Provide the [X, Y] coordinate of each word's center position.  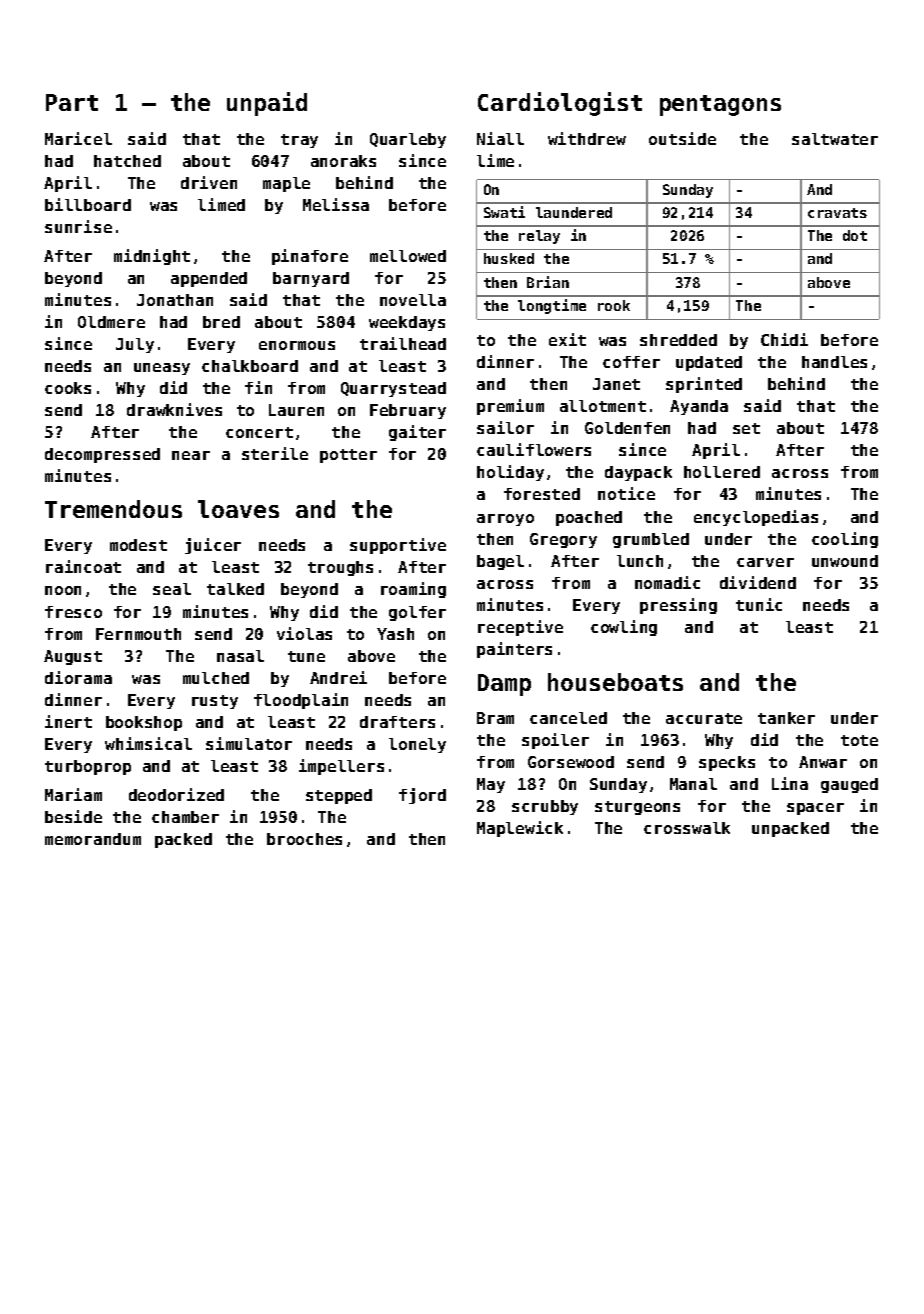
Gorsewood [571, 762]
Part [72, 102]
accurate [704, 718]
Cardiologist [560, 104]
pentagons [720, 105]
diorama [78, 677]
